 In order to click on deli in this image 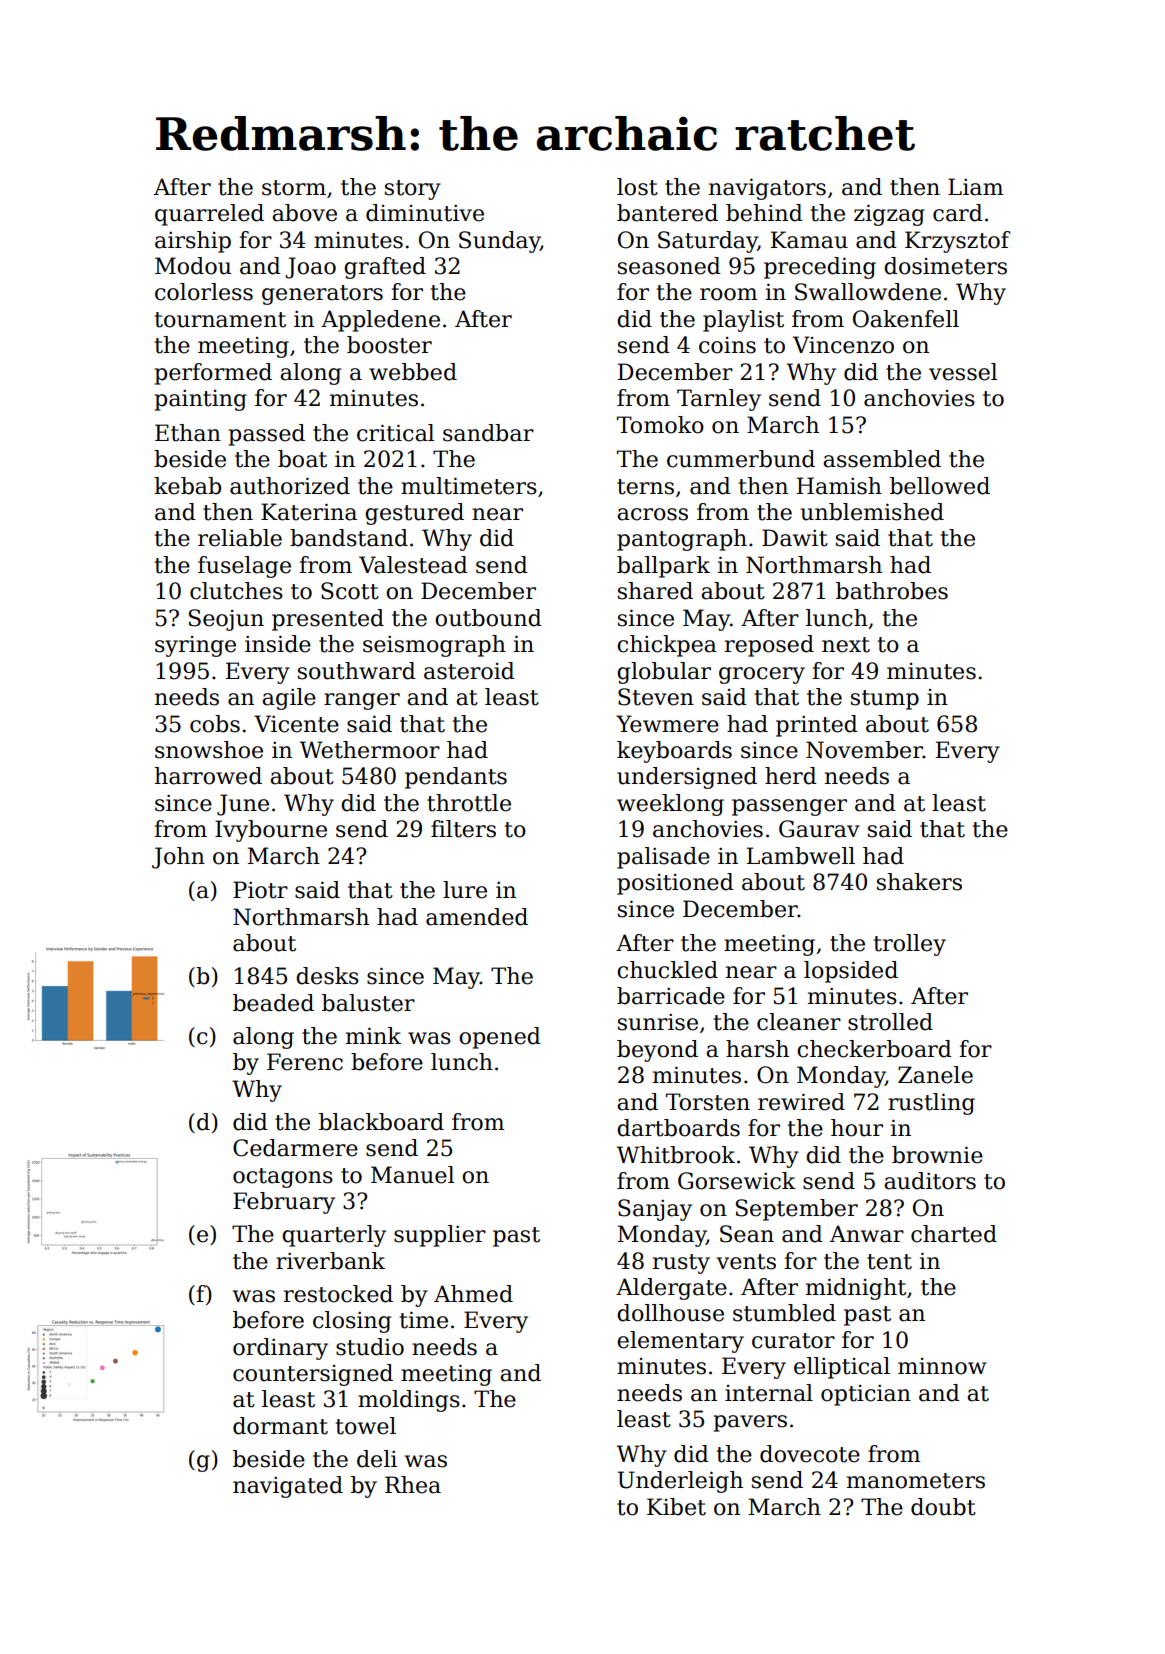, I will do `click(377, 1459)`.
